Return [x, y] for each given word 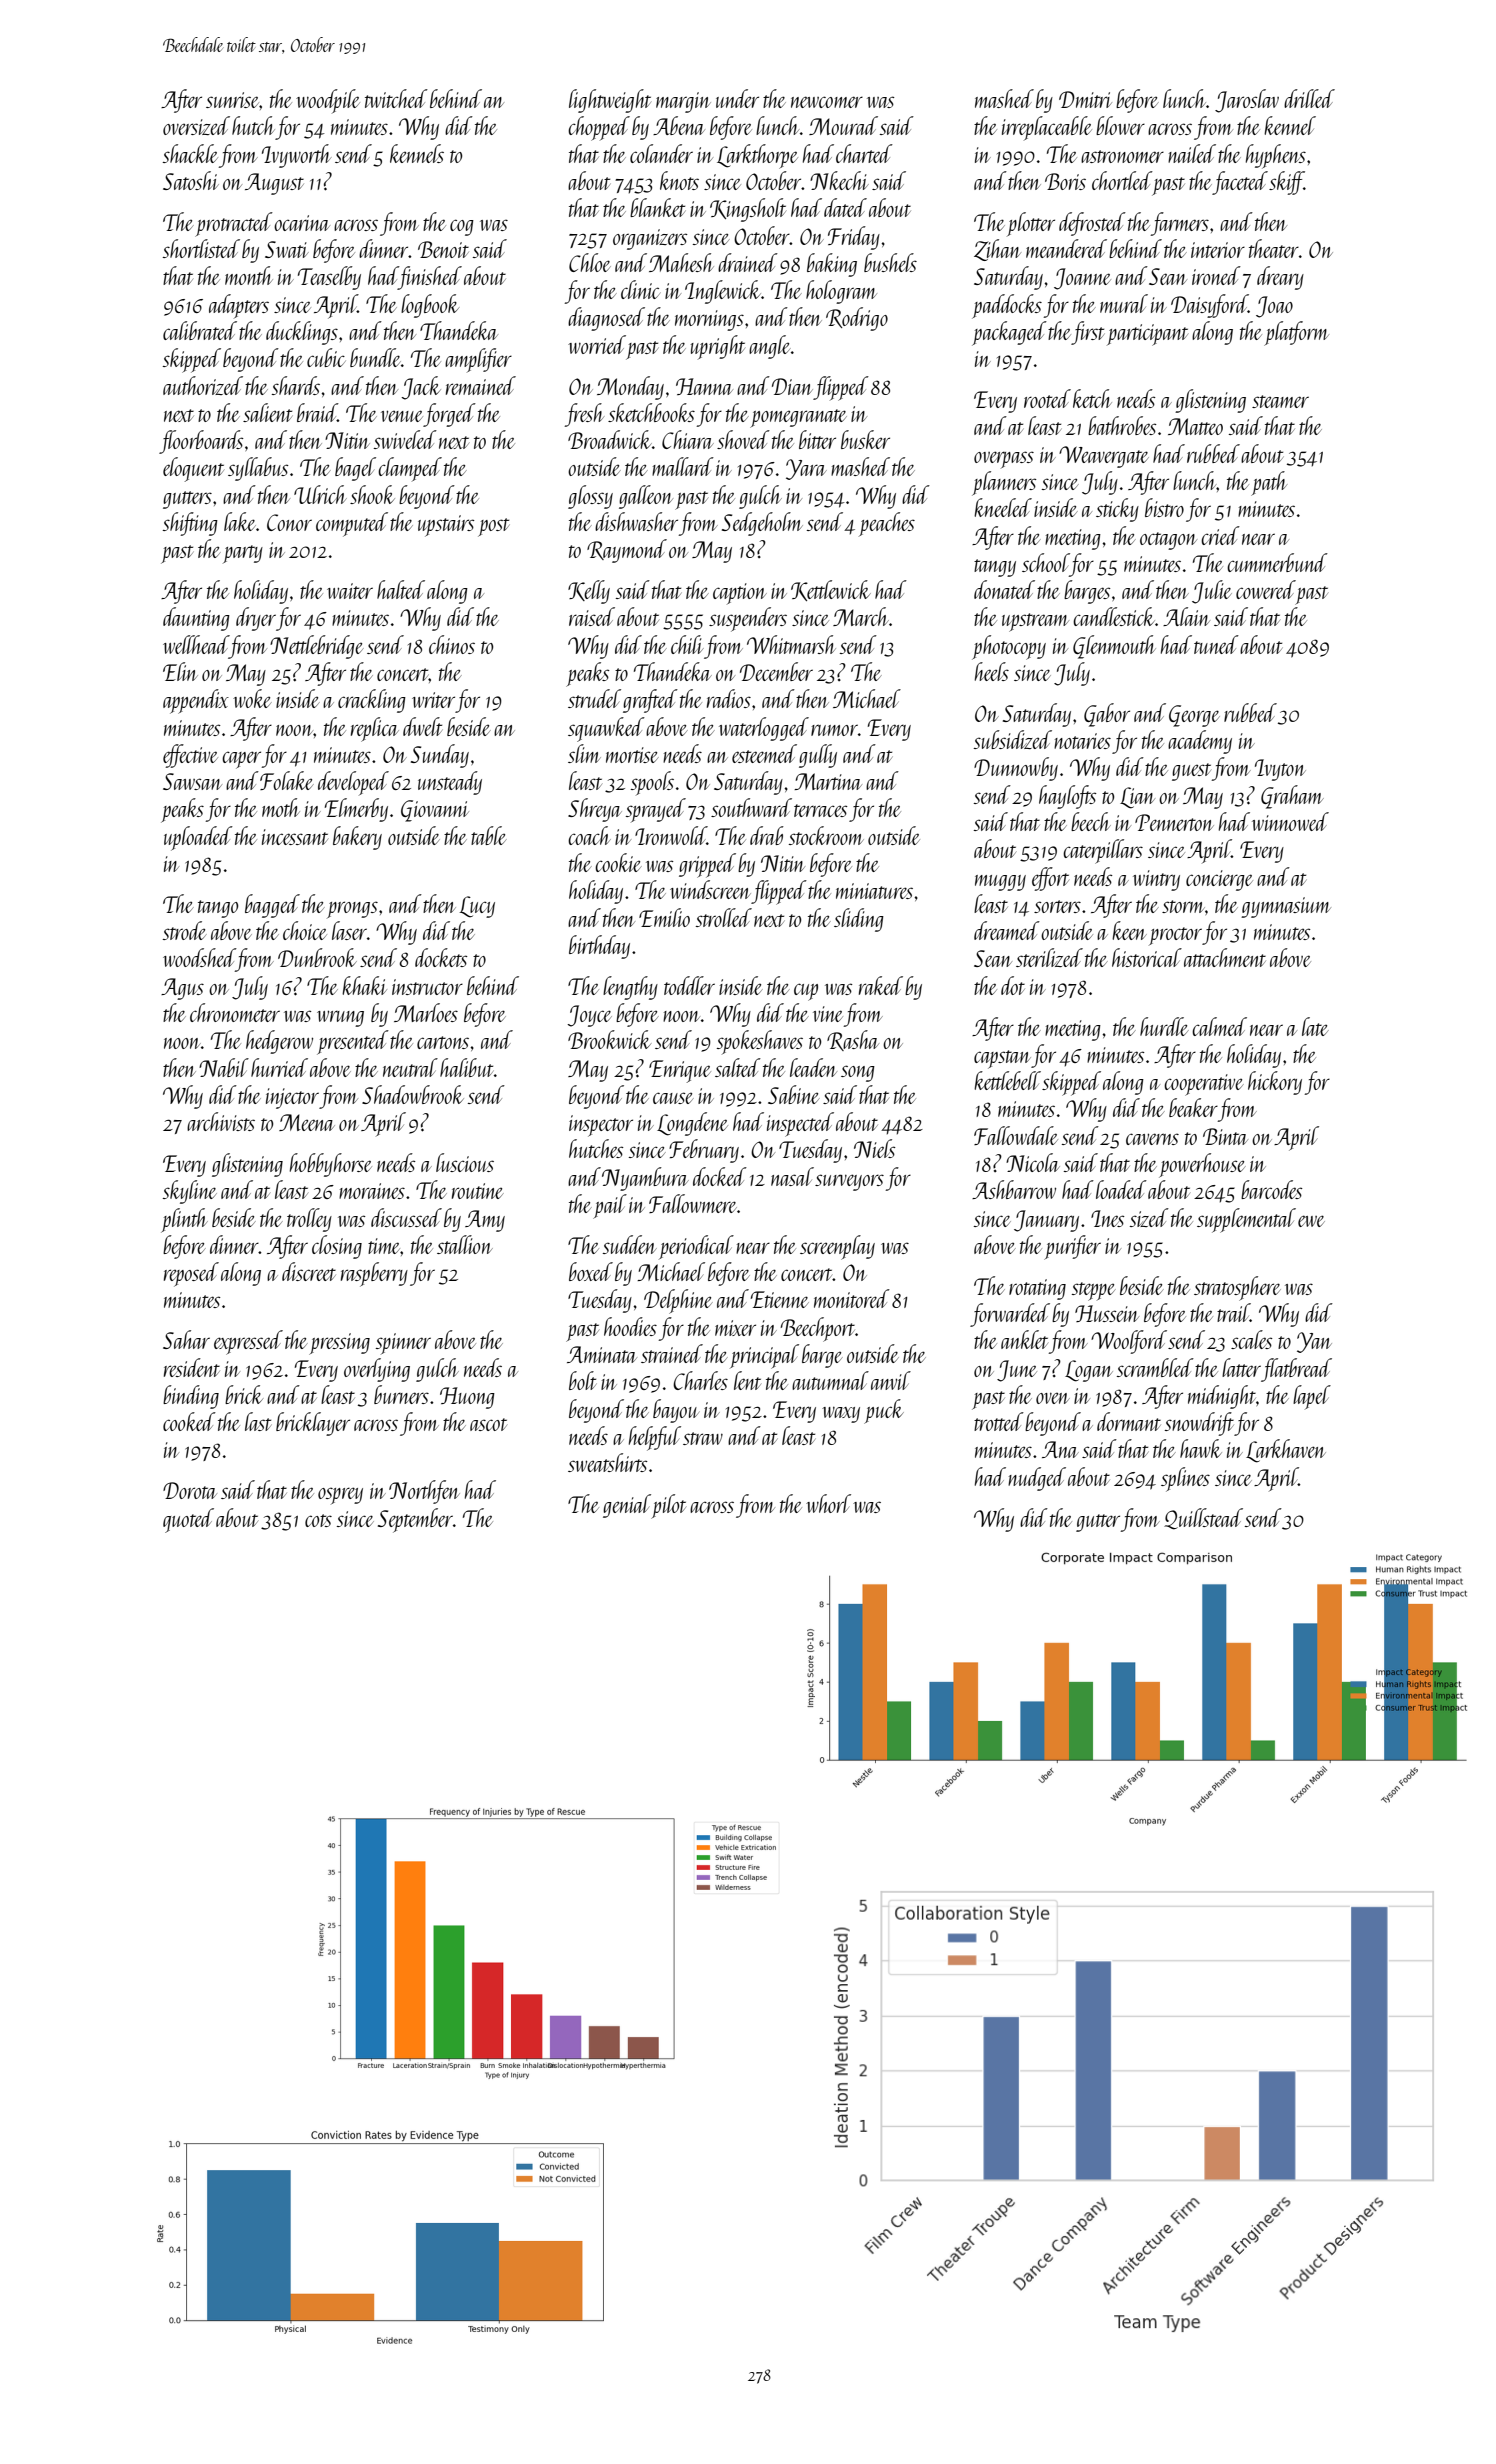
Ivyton [1280, 770]
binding [191, 1397]
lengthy [630, 988]
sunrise [233, 100]
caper [242, 760]
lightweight [610, 101]
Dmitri [1085, 99]
